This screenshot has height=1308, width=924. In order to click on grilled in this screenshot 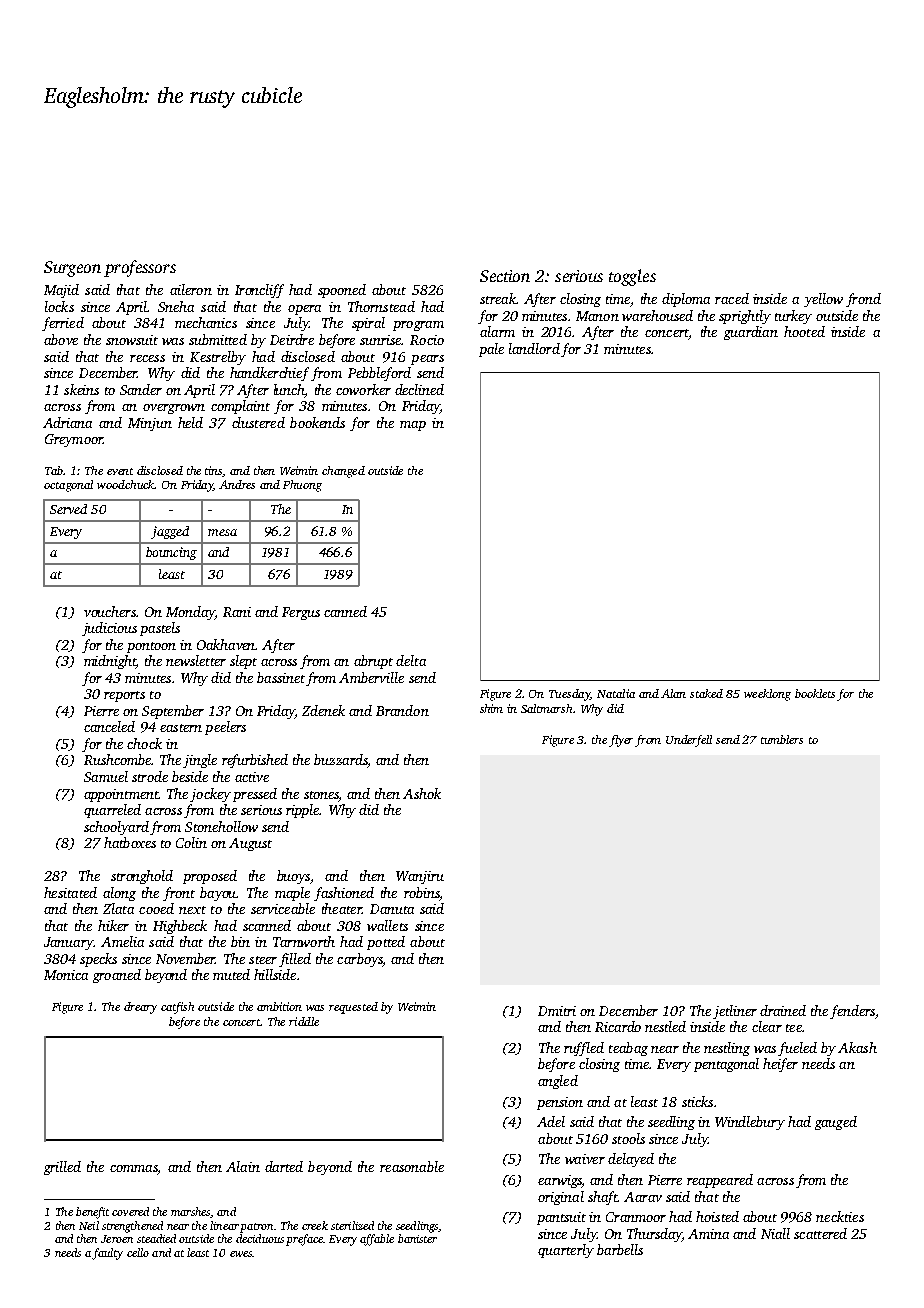, I will do `click(62, 1168)`.
